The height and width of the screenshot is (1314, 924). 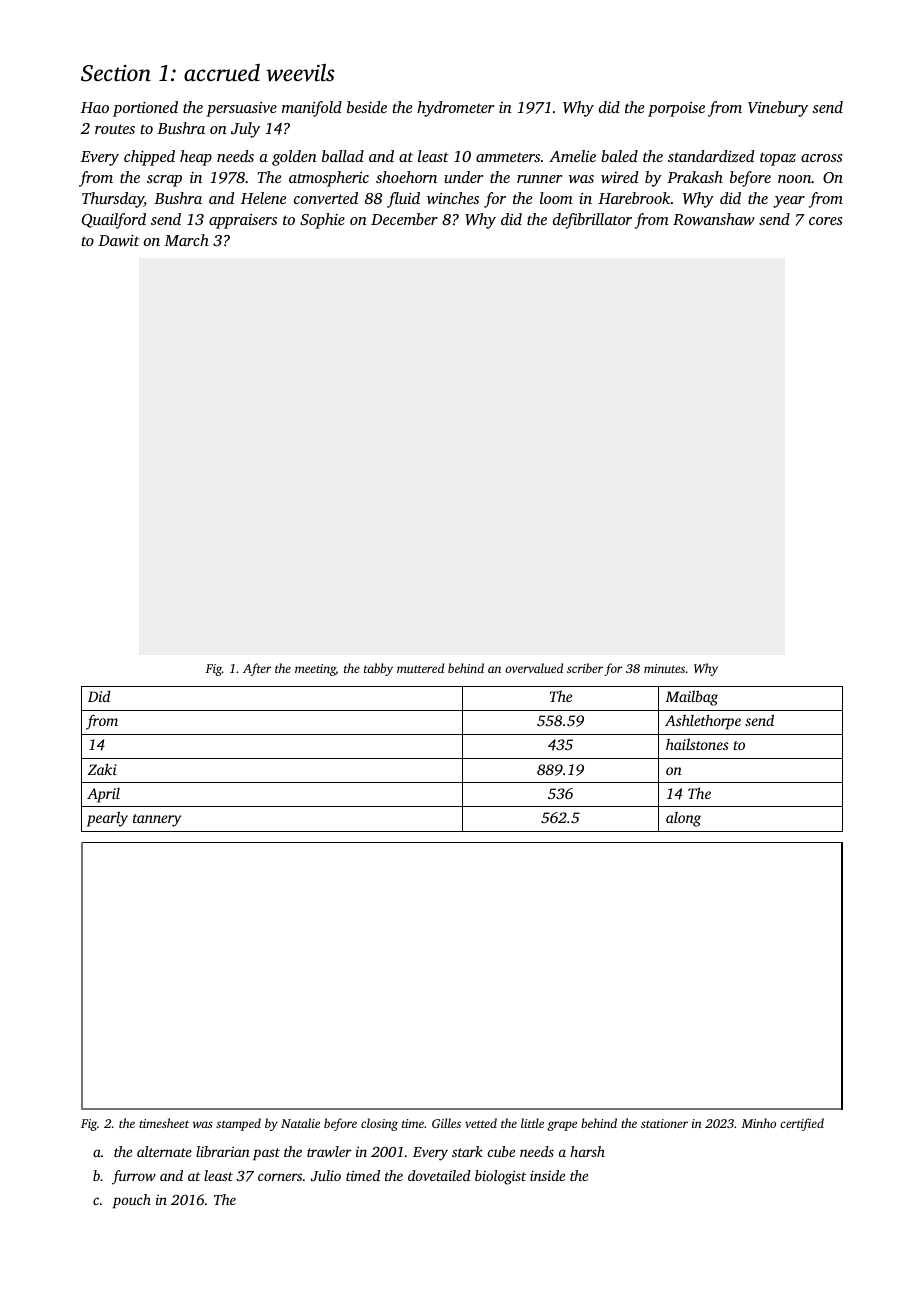 I want to click on alternate, so click(x=164, y=1151).
